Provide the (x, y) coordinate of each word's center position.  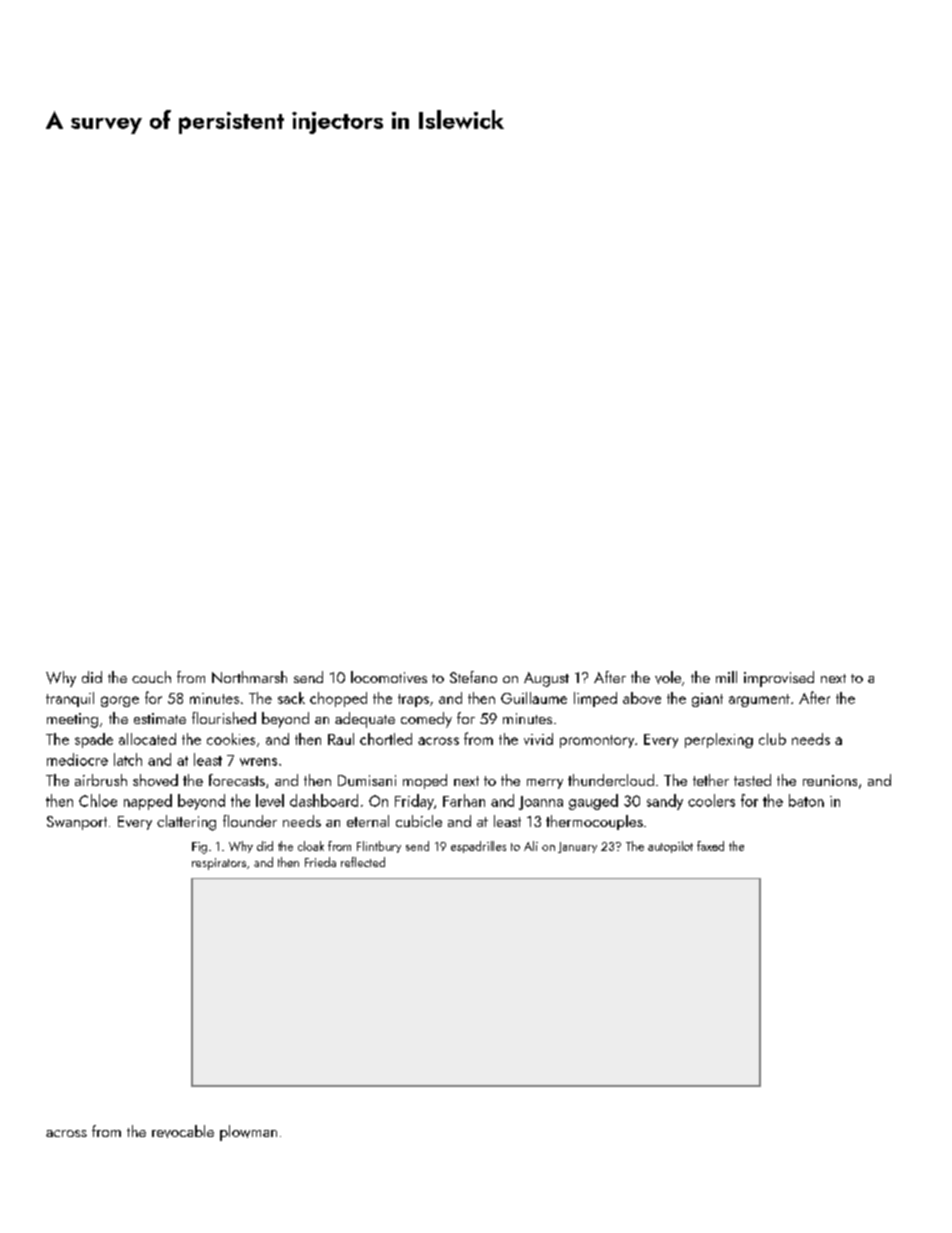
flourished (224, 718)
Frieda (320, 862)
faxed (710, 846)
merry (545, 784)
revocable (183, 1131)
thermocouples (594, 822)
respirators (219, 864)
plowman (248, 1133)
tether (711, 780)
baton (806, 800)
